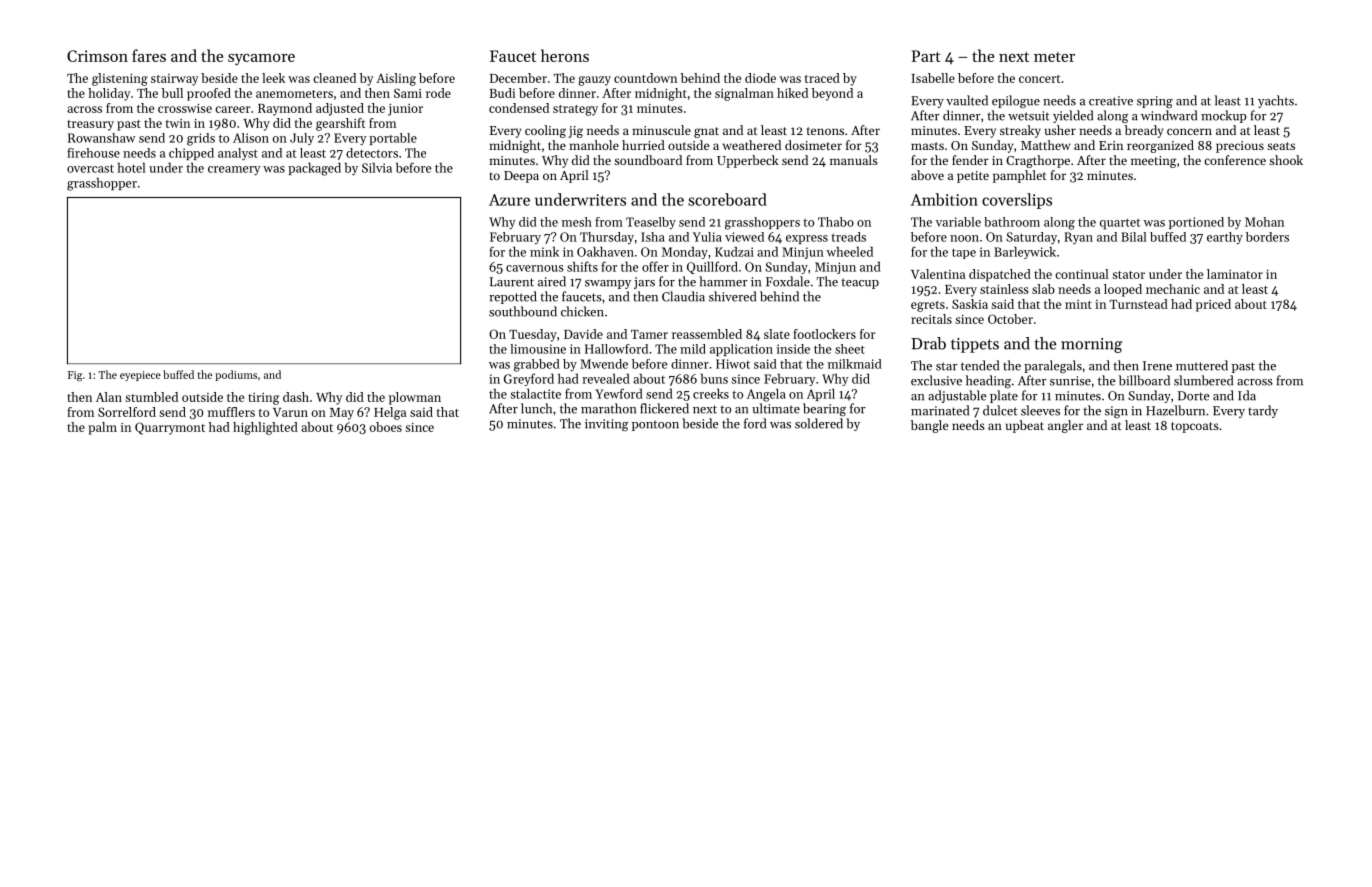 The width and height of the page is (1372, 887). I want to click on Quarrymont, so click(170, 428).
